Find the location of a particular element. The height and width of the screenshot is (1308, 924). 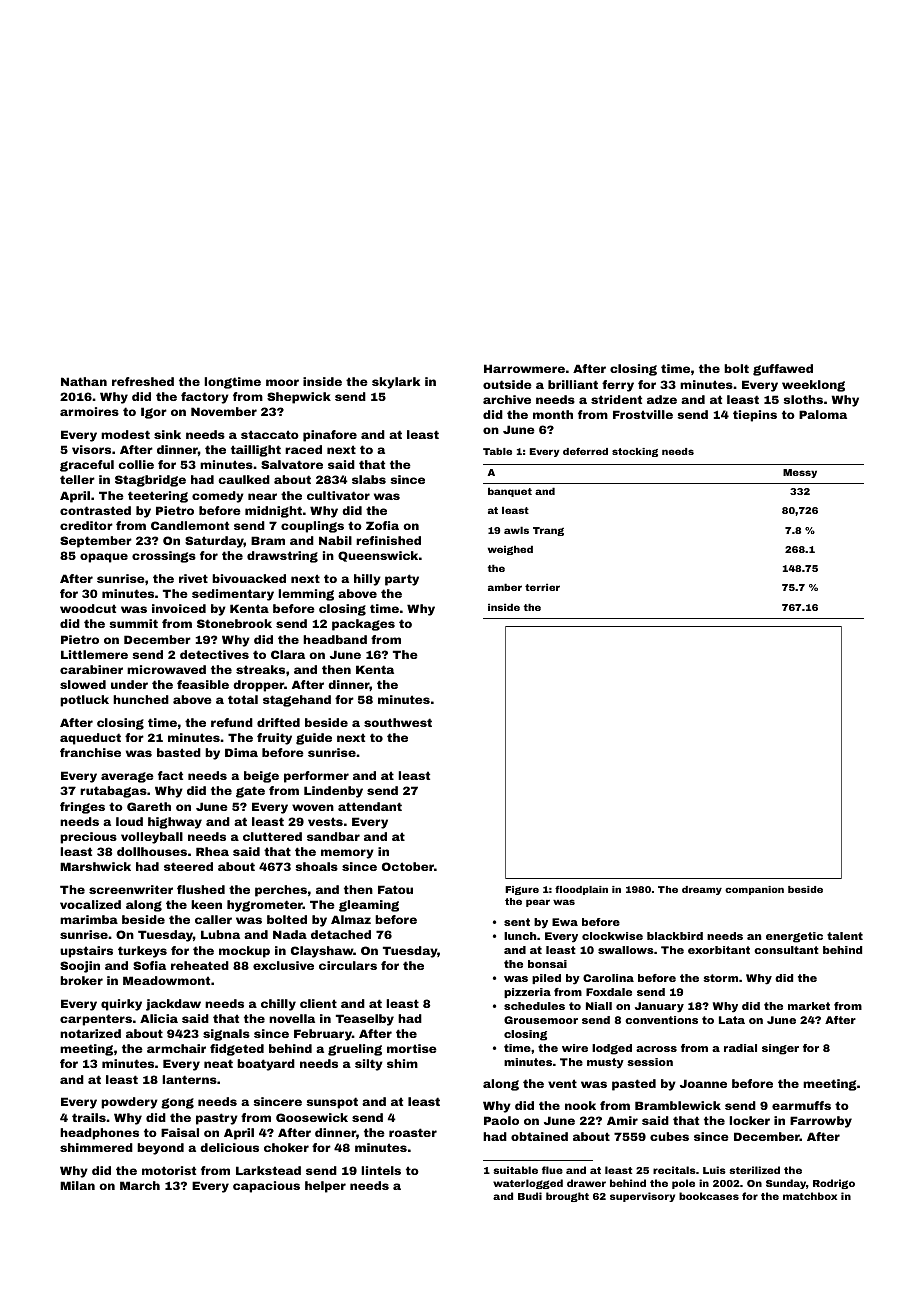

skylark is located at coordinates (396, 383).
